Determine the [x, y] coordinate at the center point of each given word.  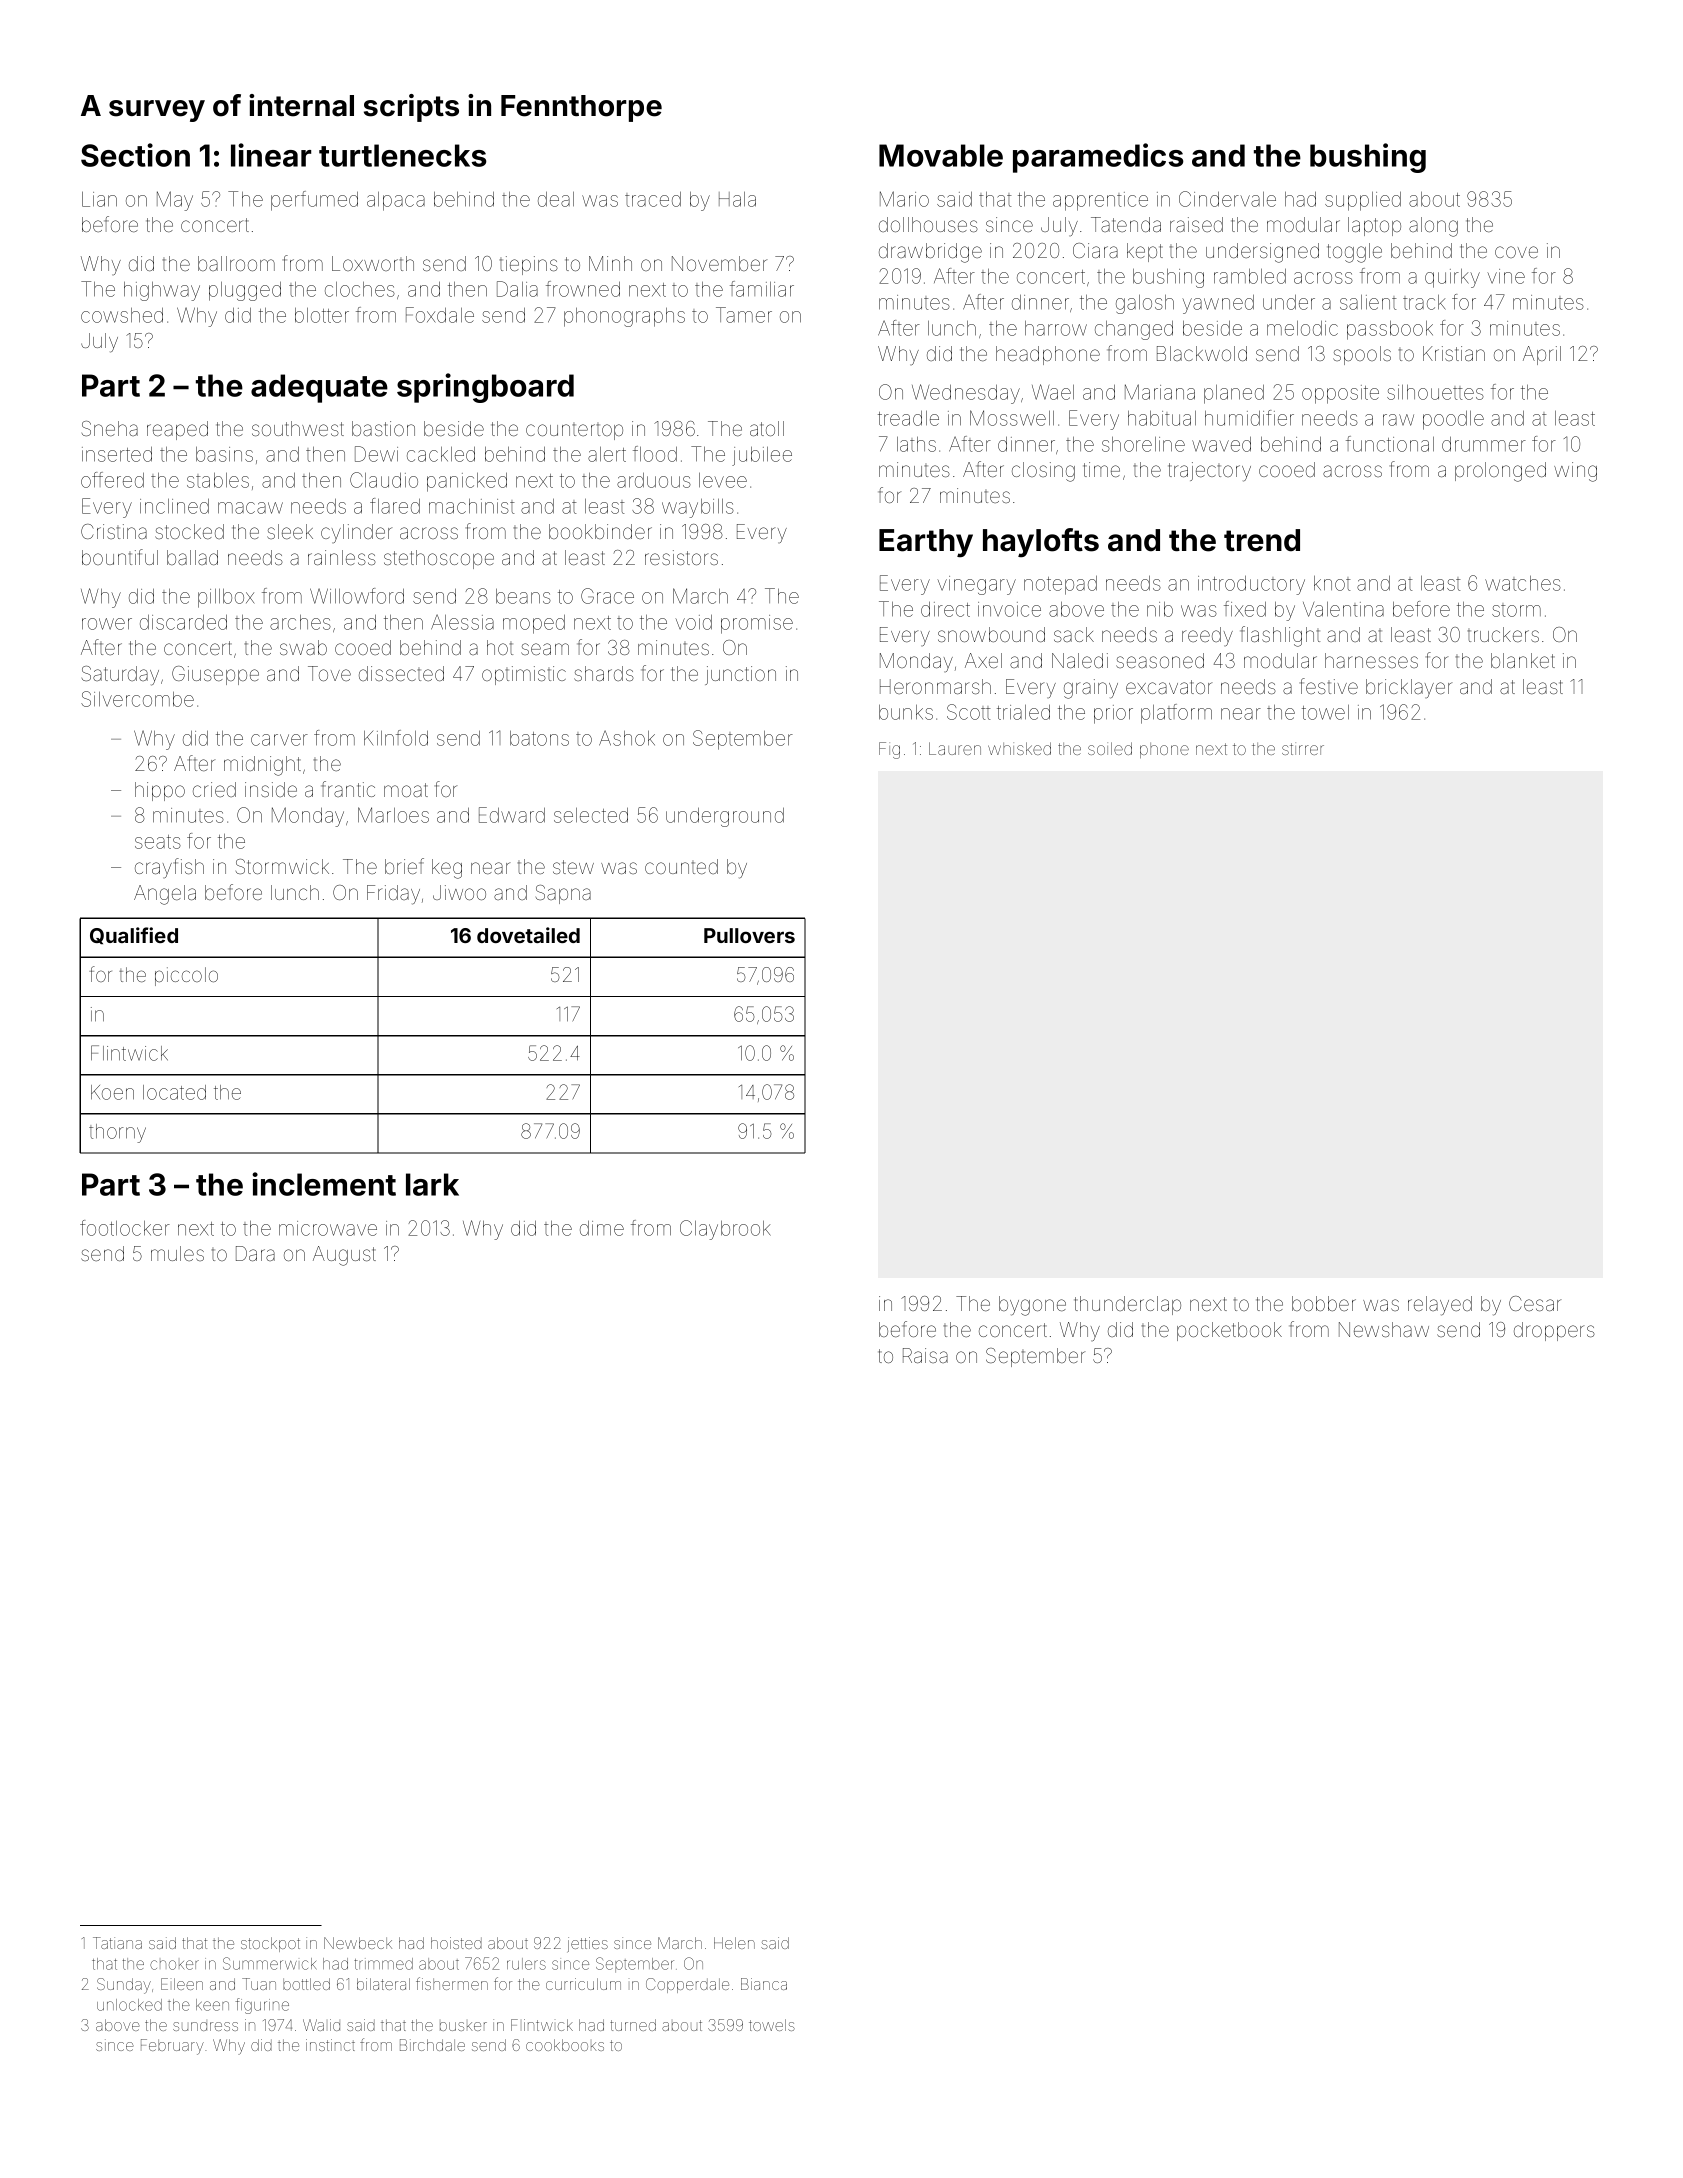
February [172, 2047]
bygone [1032, 1306]
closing [1043, 472]
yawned [1218, 304]
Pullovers [749, 935]
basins [224, 454]
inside [271, 789]
